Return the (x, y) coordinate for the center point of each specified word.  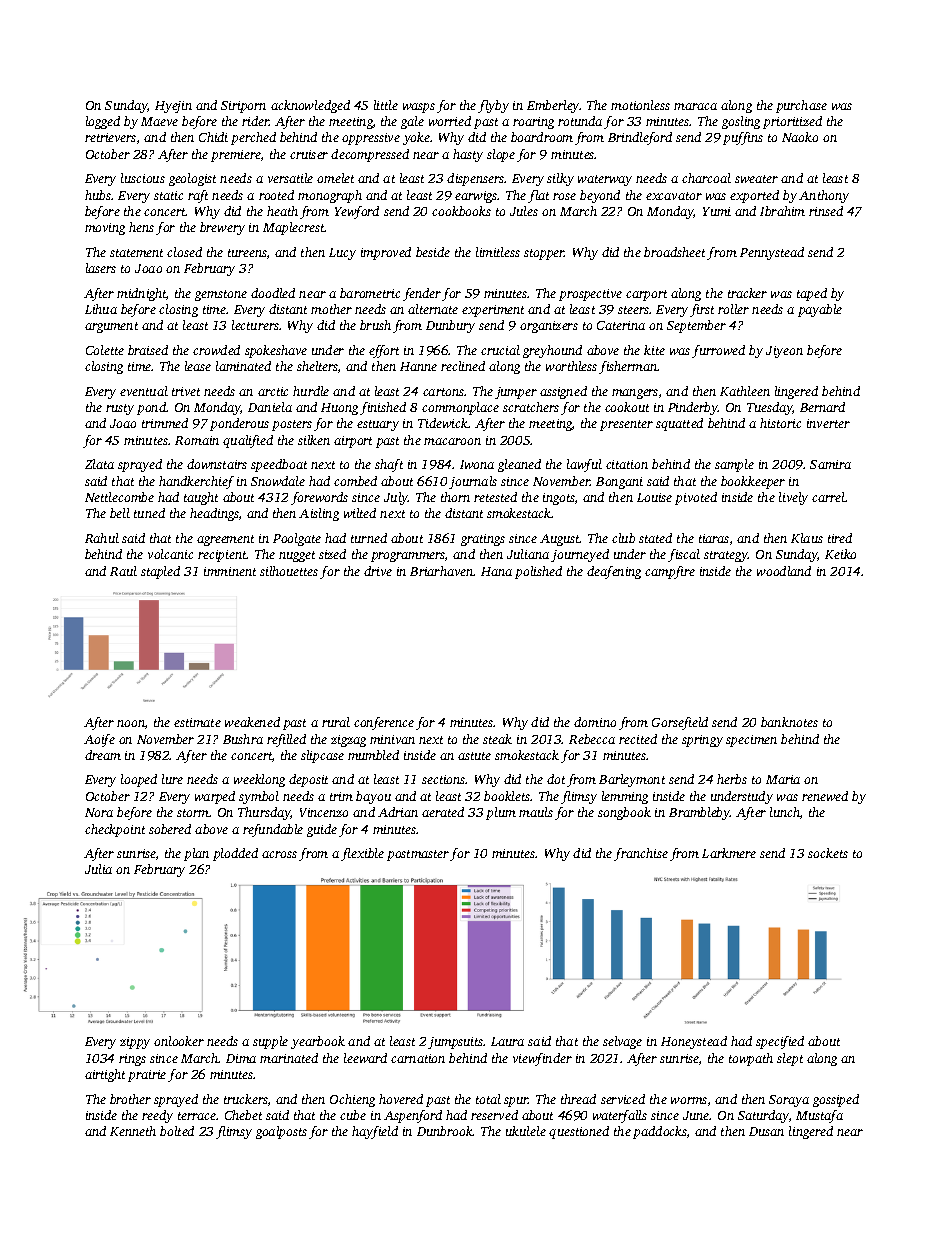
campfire (670, 572)
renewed (825, 796)
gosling (741, 122)
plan (196, 854)
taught (201, 498)
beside (433, 252)
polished (538, 572)
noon (131, 723)
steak (497, 739)
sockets (828, 853)
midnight (142, 294)
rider (255, 121)
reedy (157, 1116)
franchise (641, 854)
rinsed (826, 211)
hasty (468, 155)
